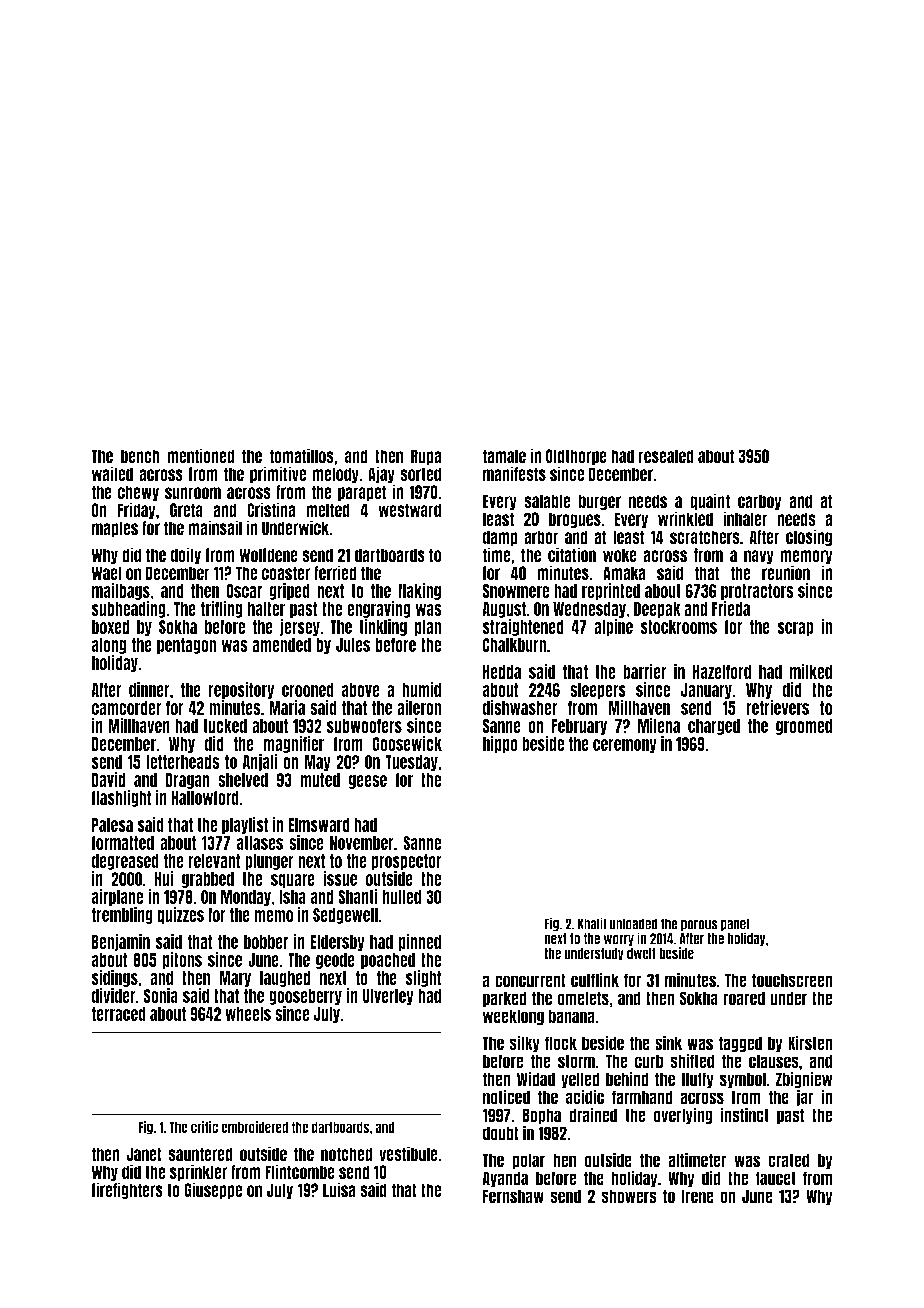 This page has height=1308, width=924. I want to click on prospector, so click(406, 862).
